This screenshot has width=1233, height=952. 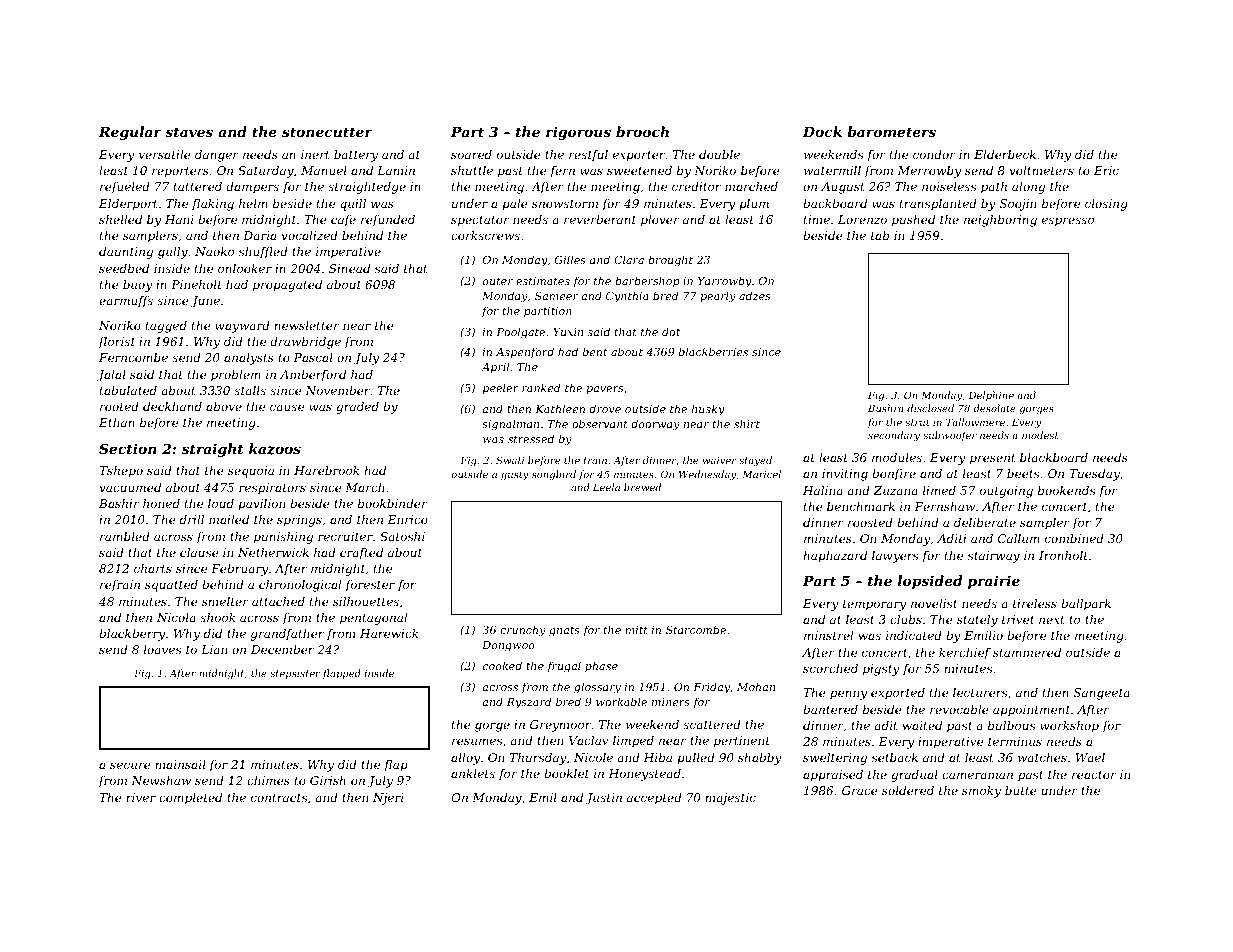 What do you see at coordinates (196, 284) in the screenshot?
I see `Pineholt` at bounding box center [196, 284].
